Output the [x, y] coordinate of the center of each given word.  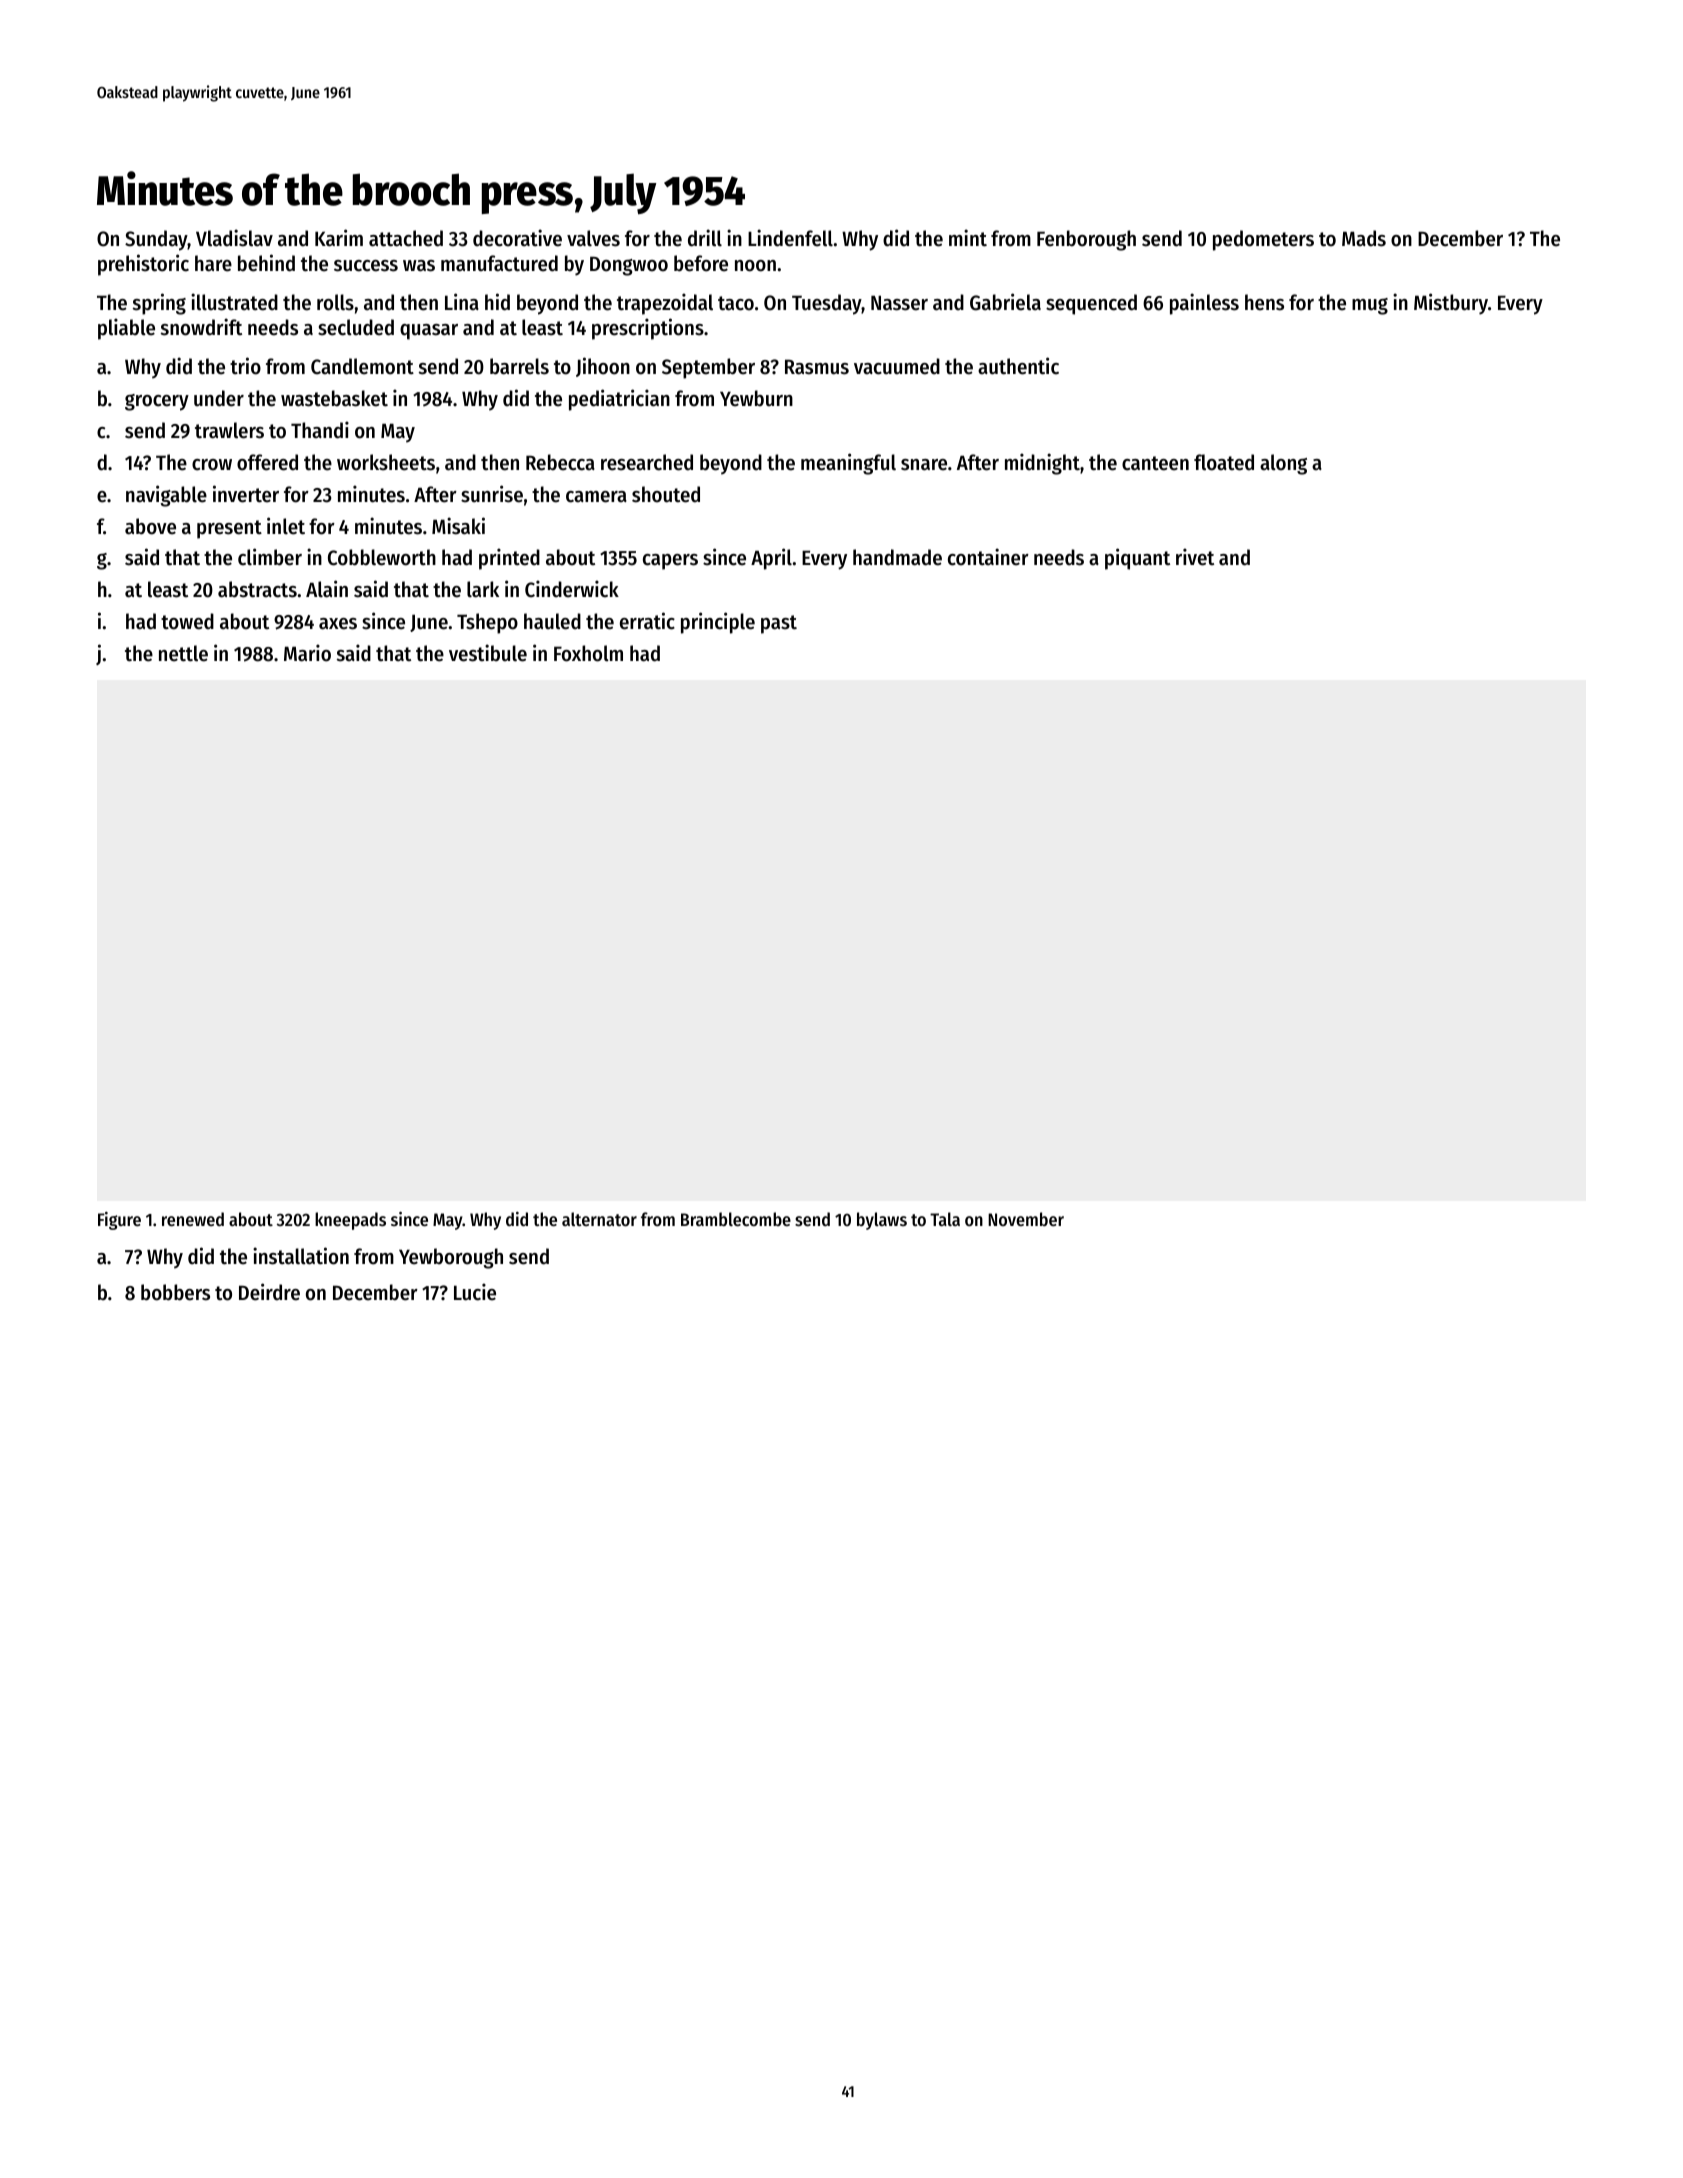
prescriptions [648, 329]
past [779, 624]
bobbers [175, 1292]
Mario [307, 653]
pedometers [1263, 240]
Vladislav [234, 238]
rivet [1195, 557]
